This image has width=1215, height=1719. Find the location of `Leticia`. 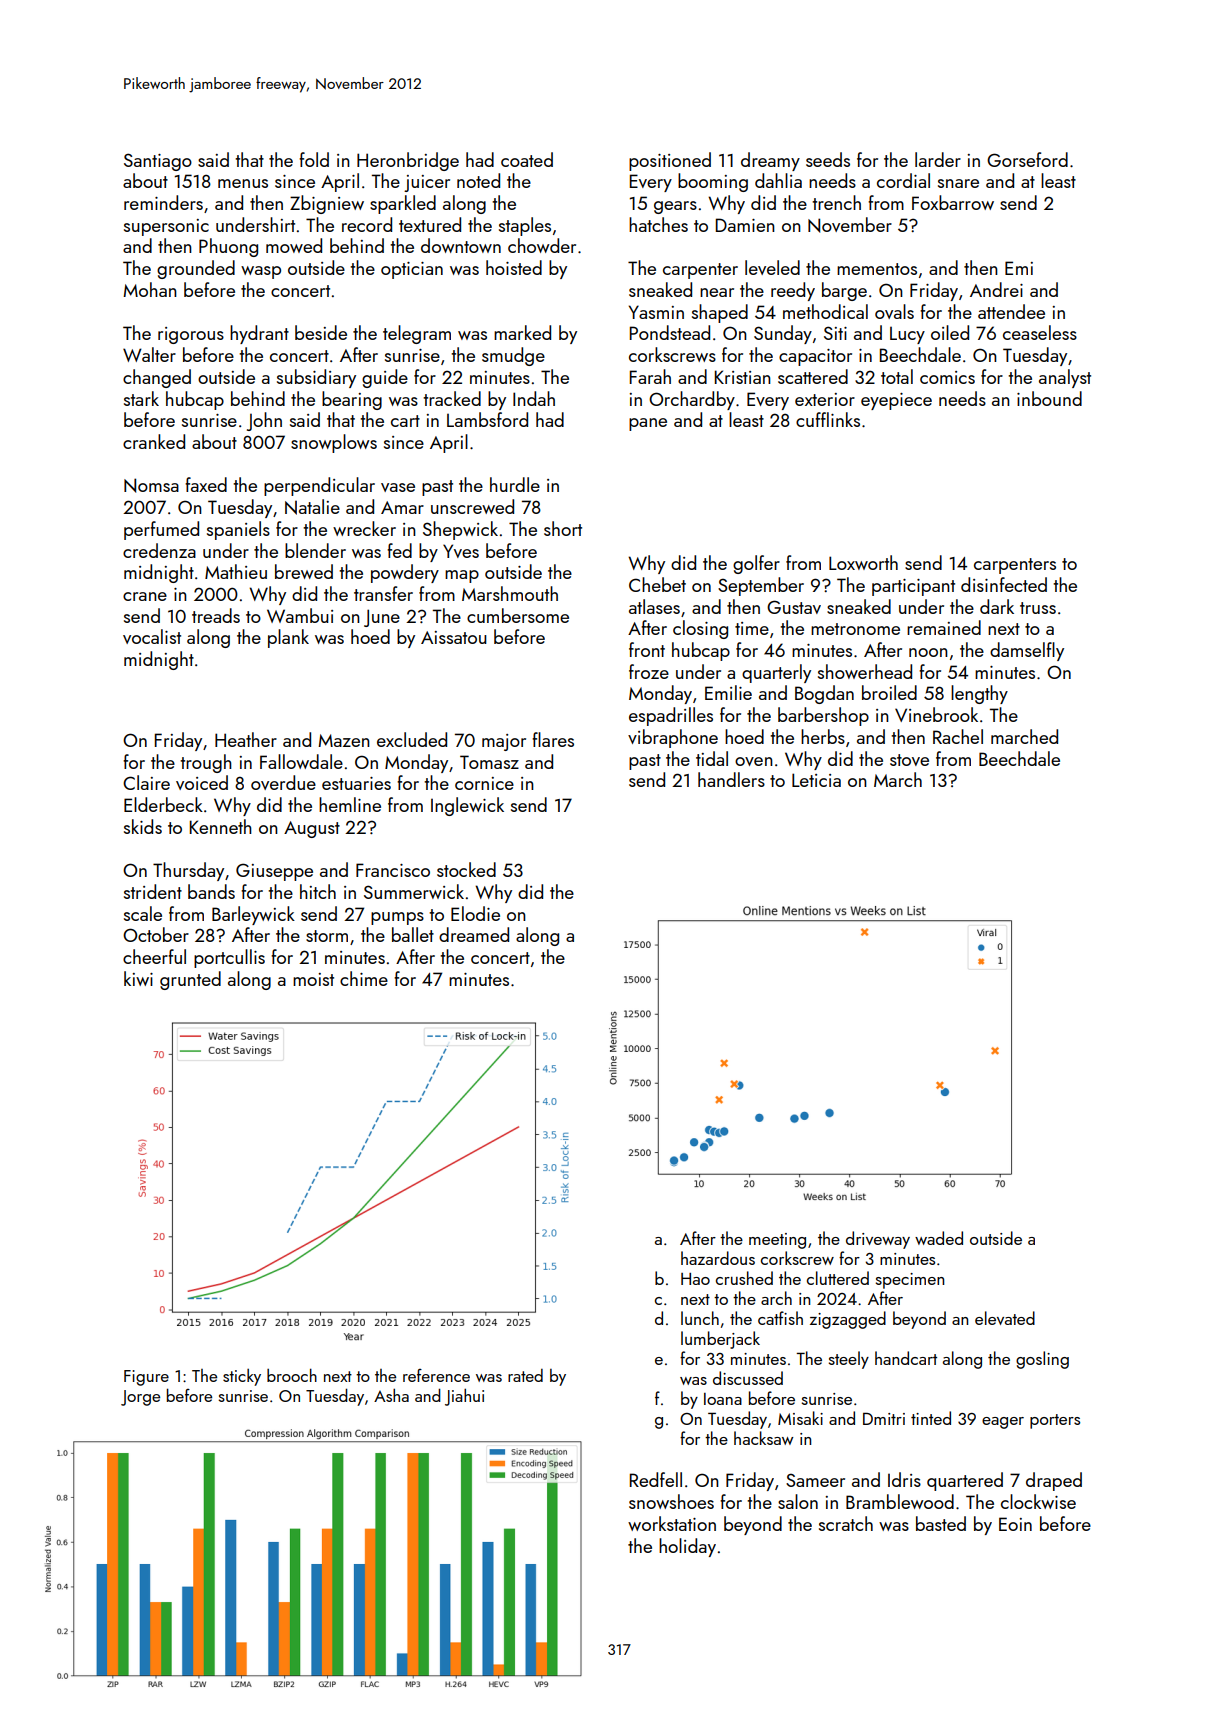

Leticia is located at coordinates (816, 780).
